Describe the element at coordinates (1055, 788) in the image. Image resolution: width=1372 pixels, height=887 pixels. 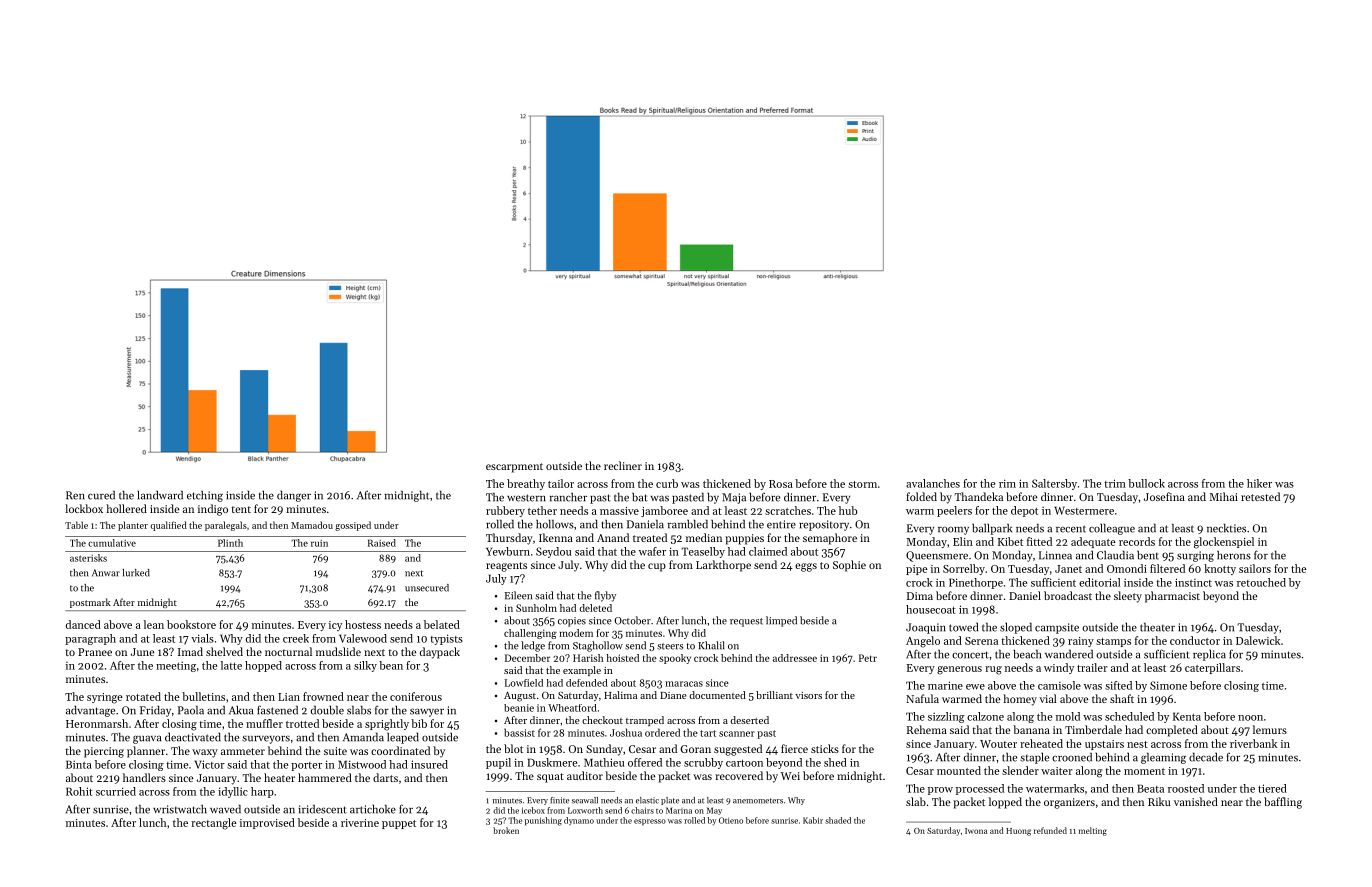
I see `watermarks` at that location.
